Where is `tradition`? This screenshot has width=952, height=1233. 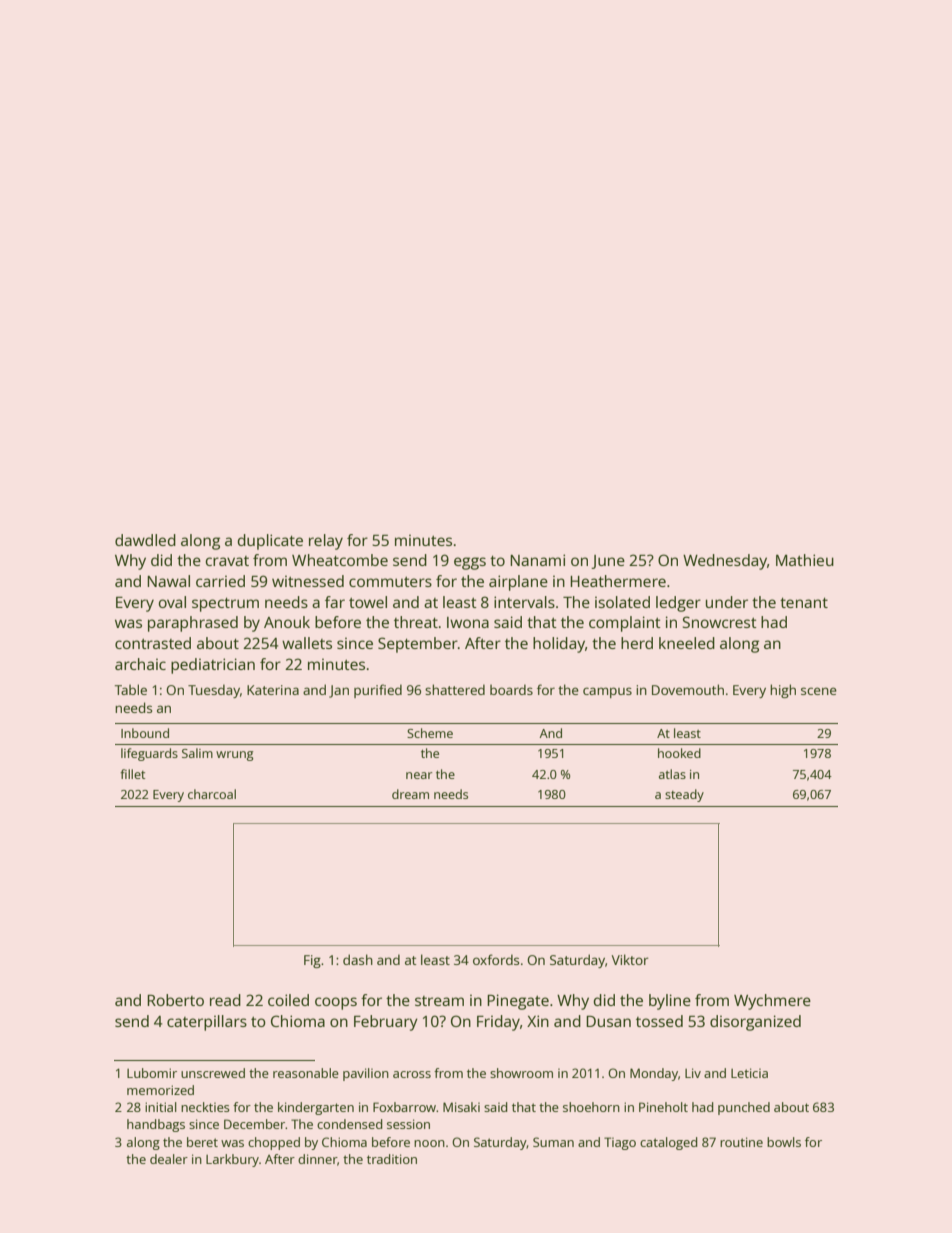 tradition is located at coordinates (392, 1159).
